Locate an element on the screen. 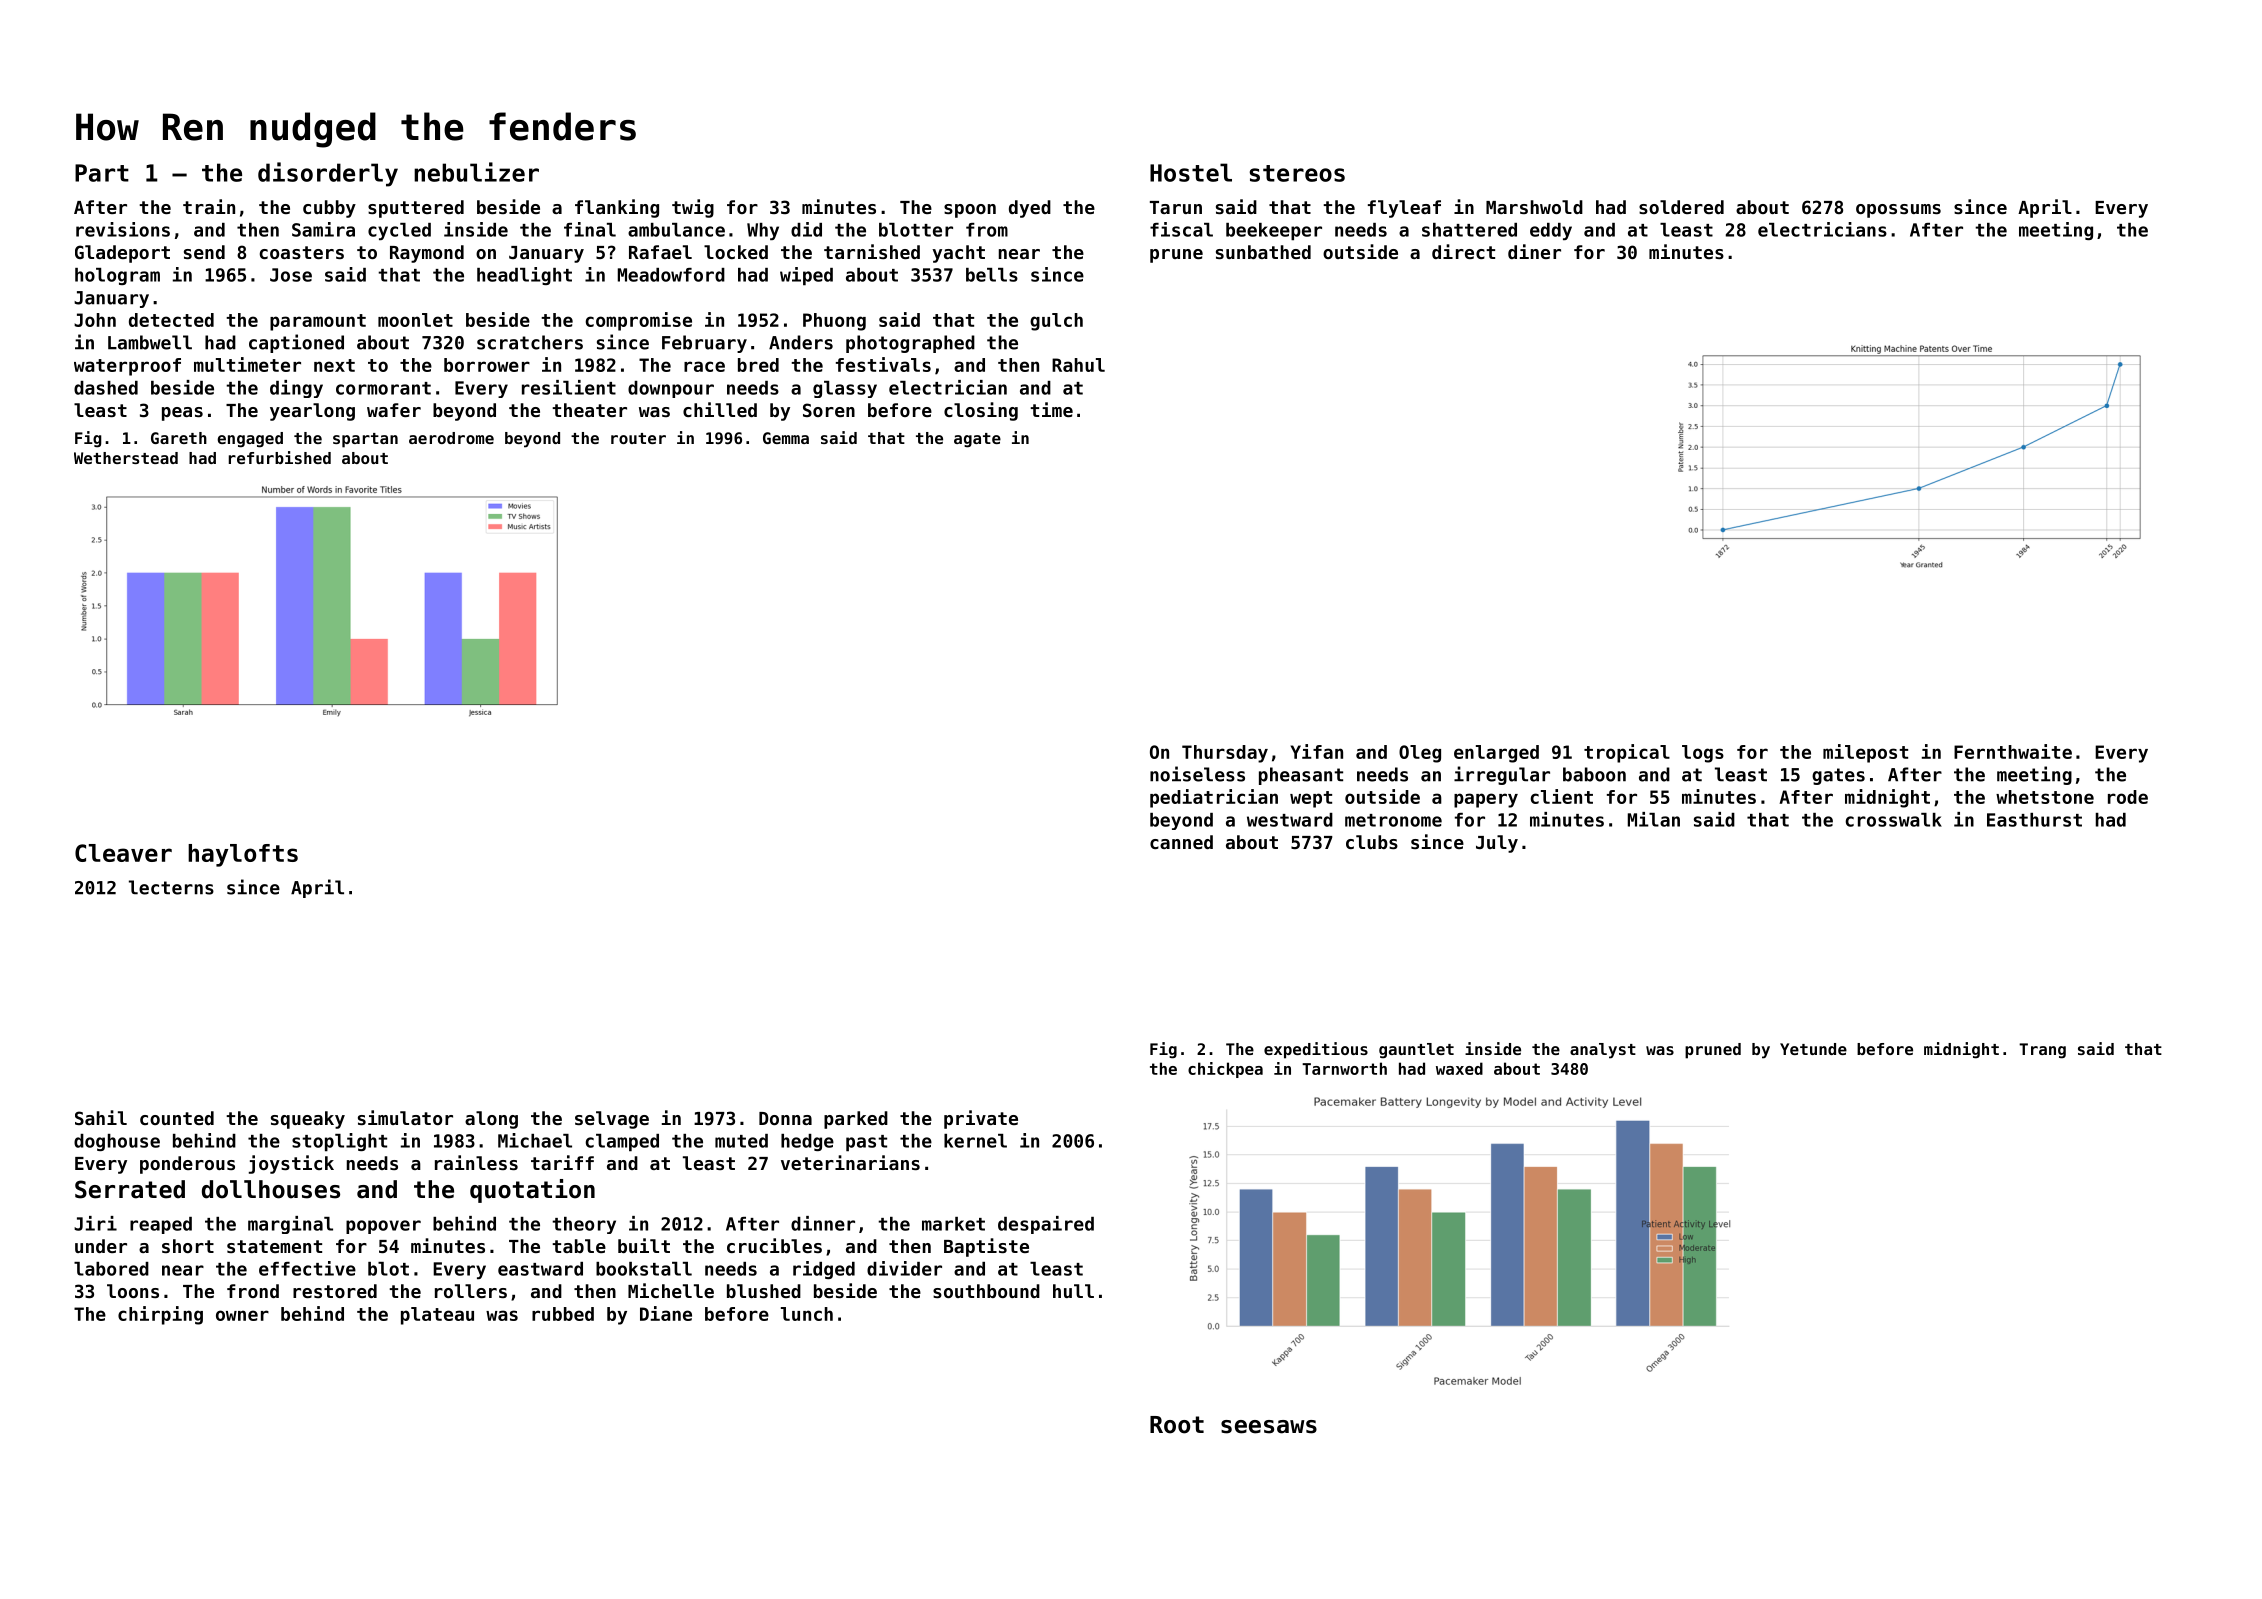  lecterns is located at coordinates (171, 887).
